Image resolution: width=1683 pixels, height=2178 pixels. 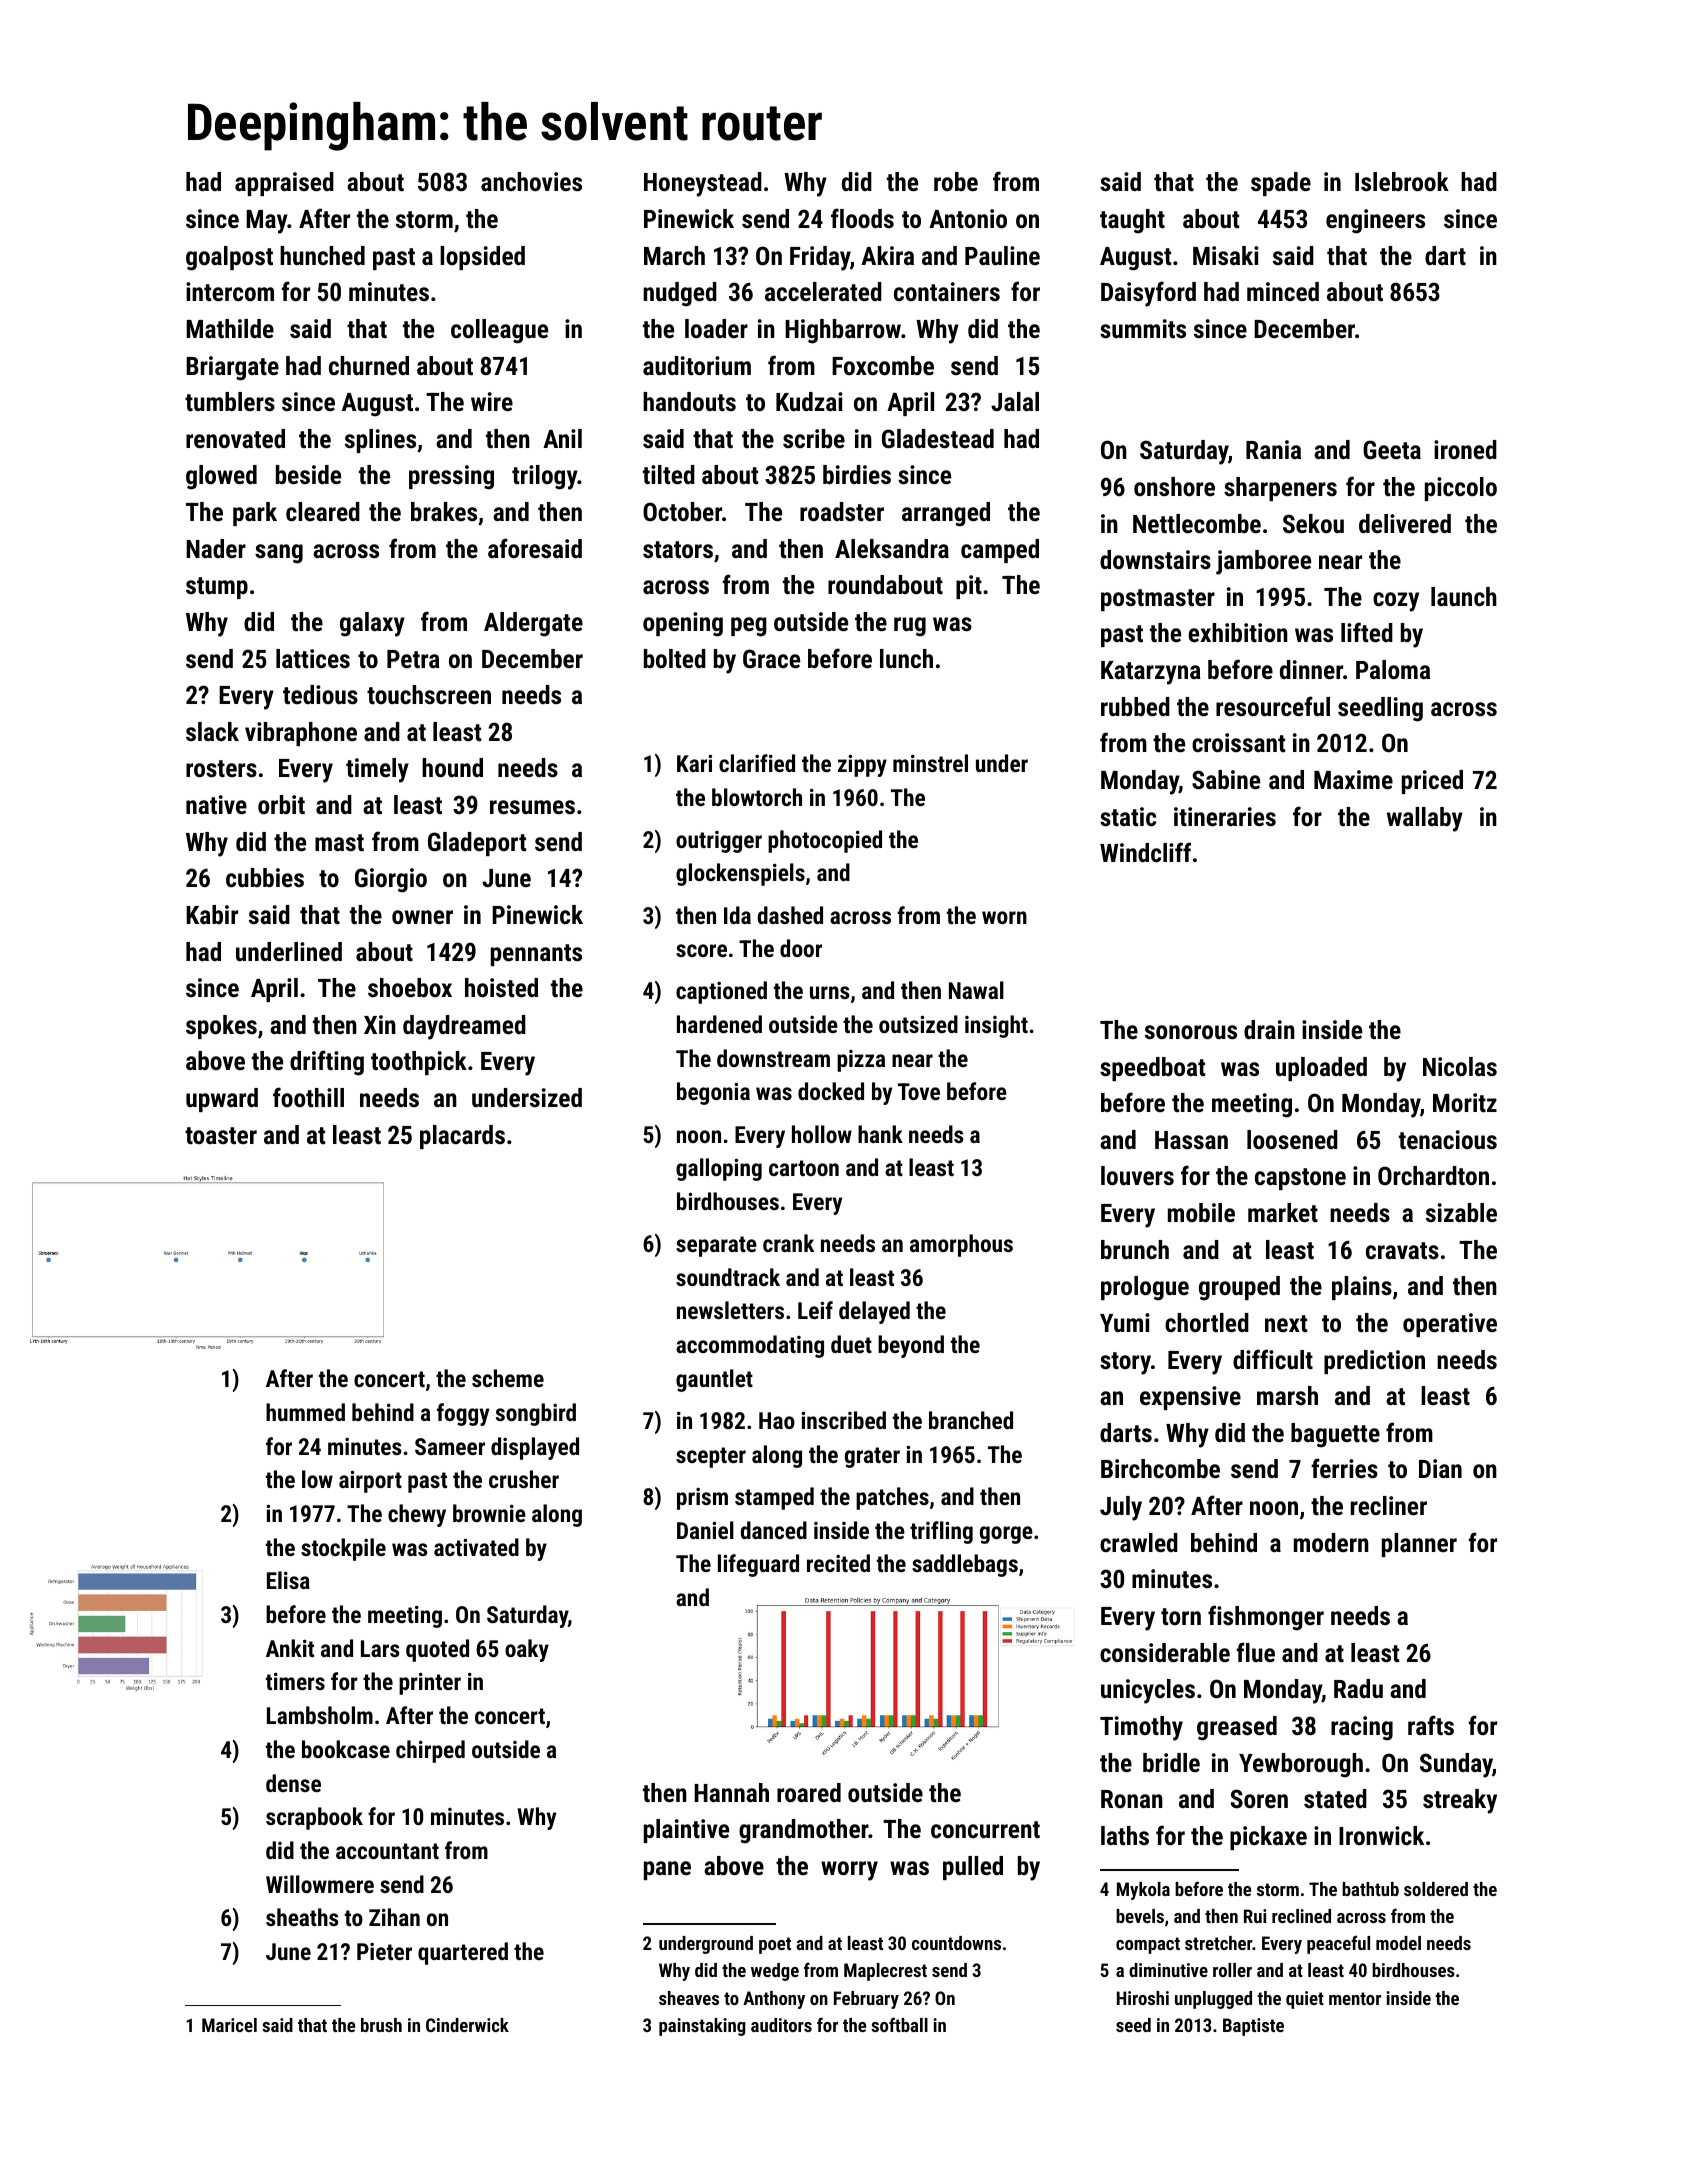 I want to click on speedboat, so click(x=1152, y=1069).
